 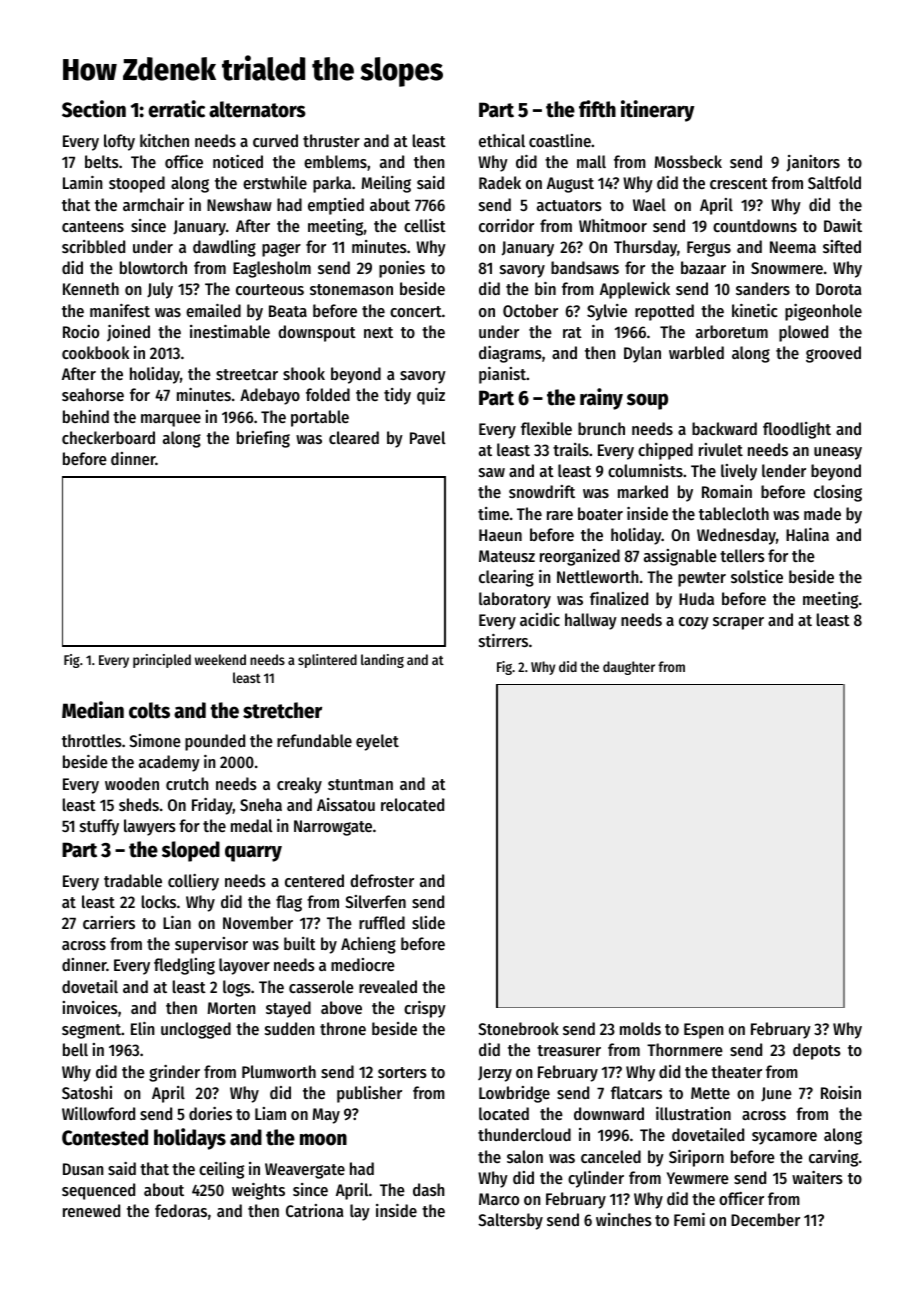 I want to click on stuntman, so click(x=360, y=784).
